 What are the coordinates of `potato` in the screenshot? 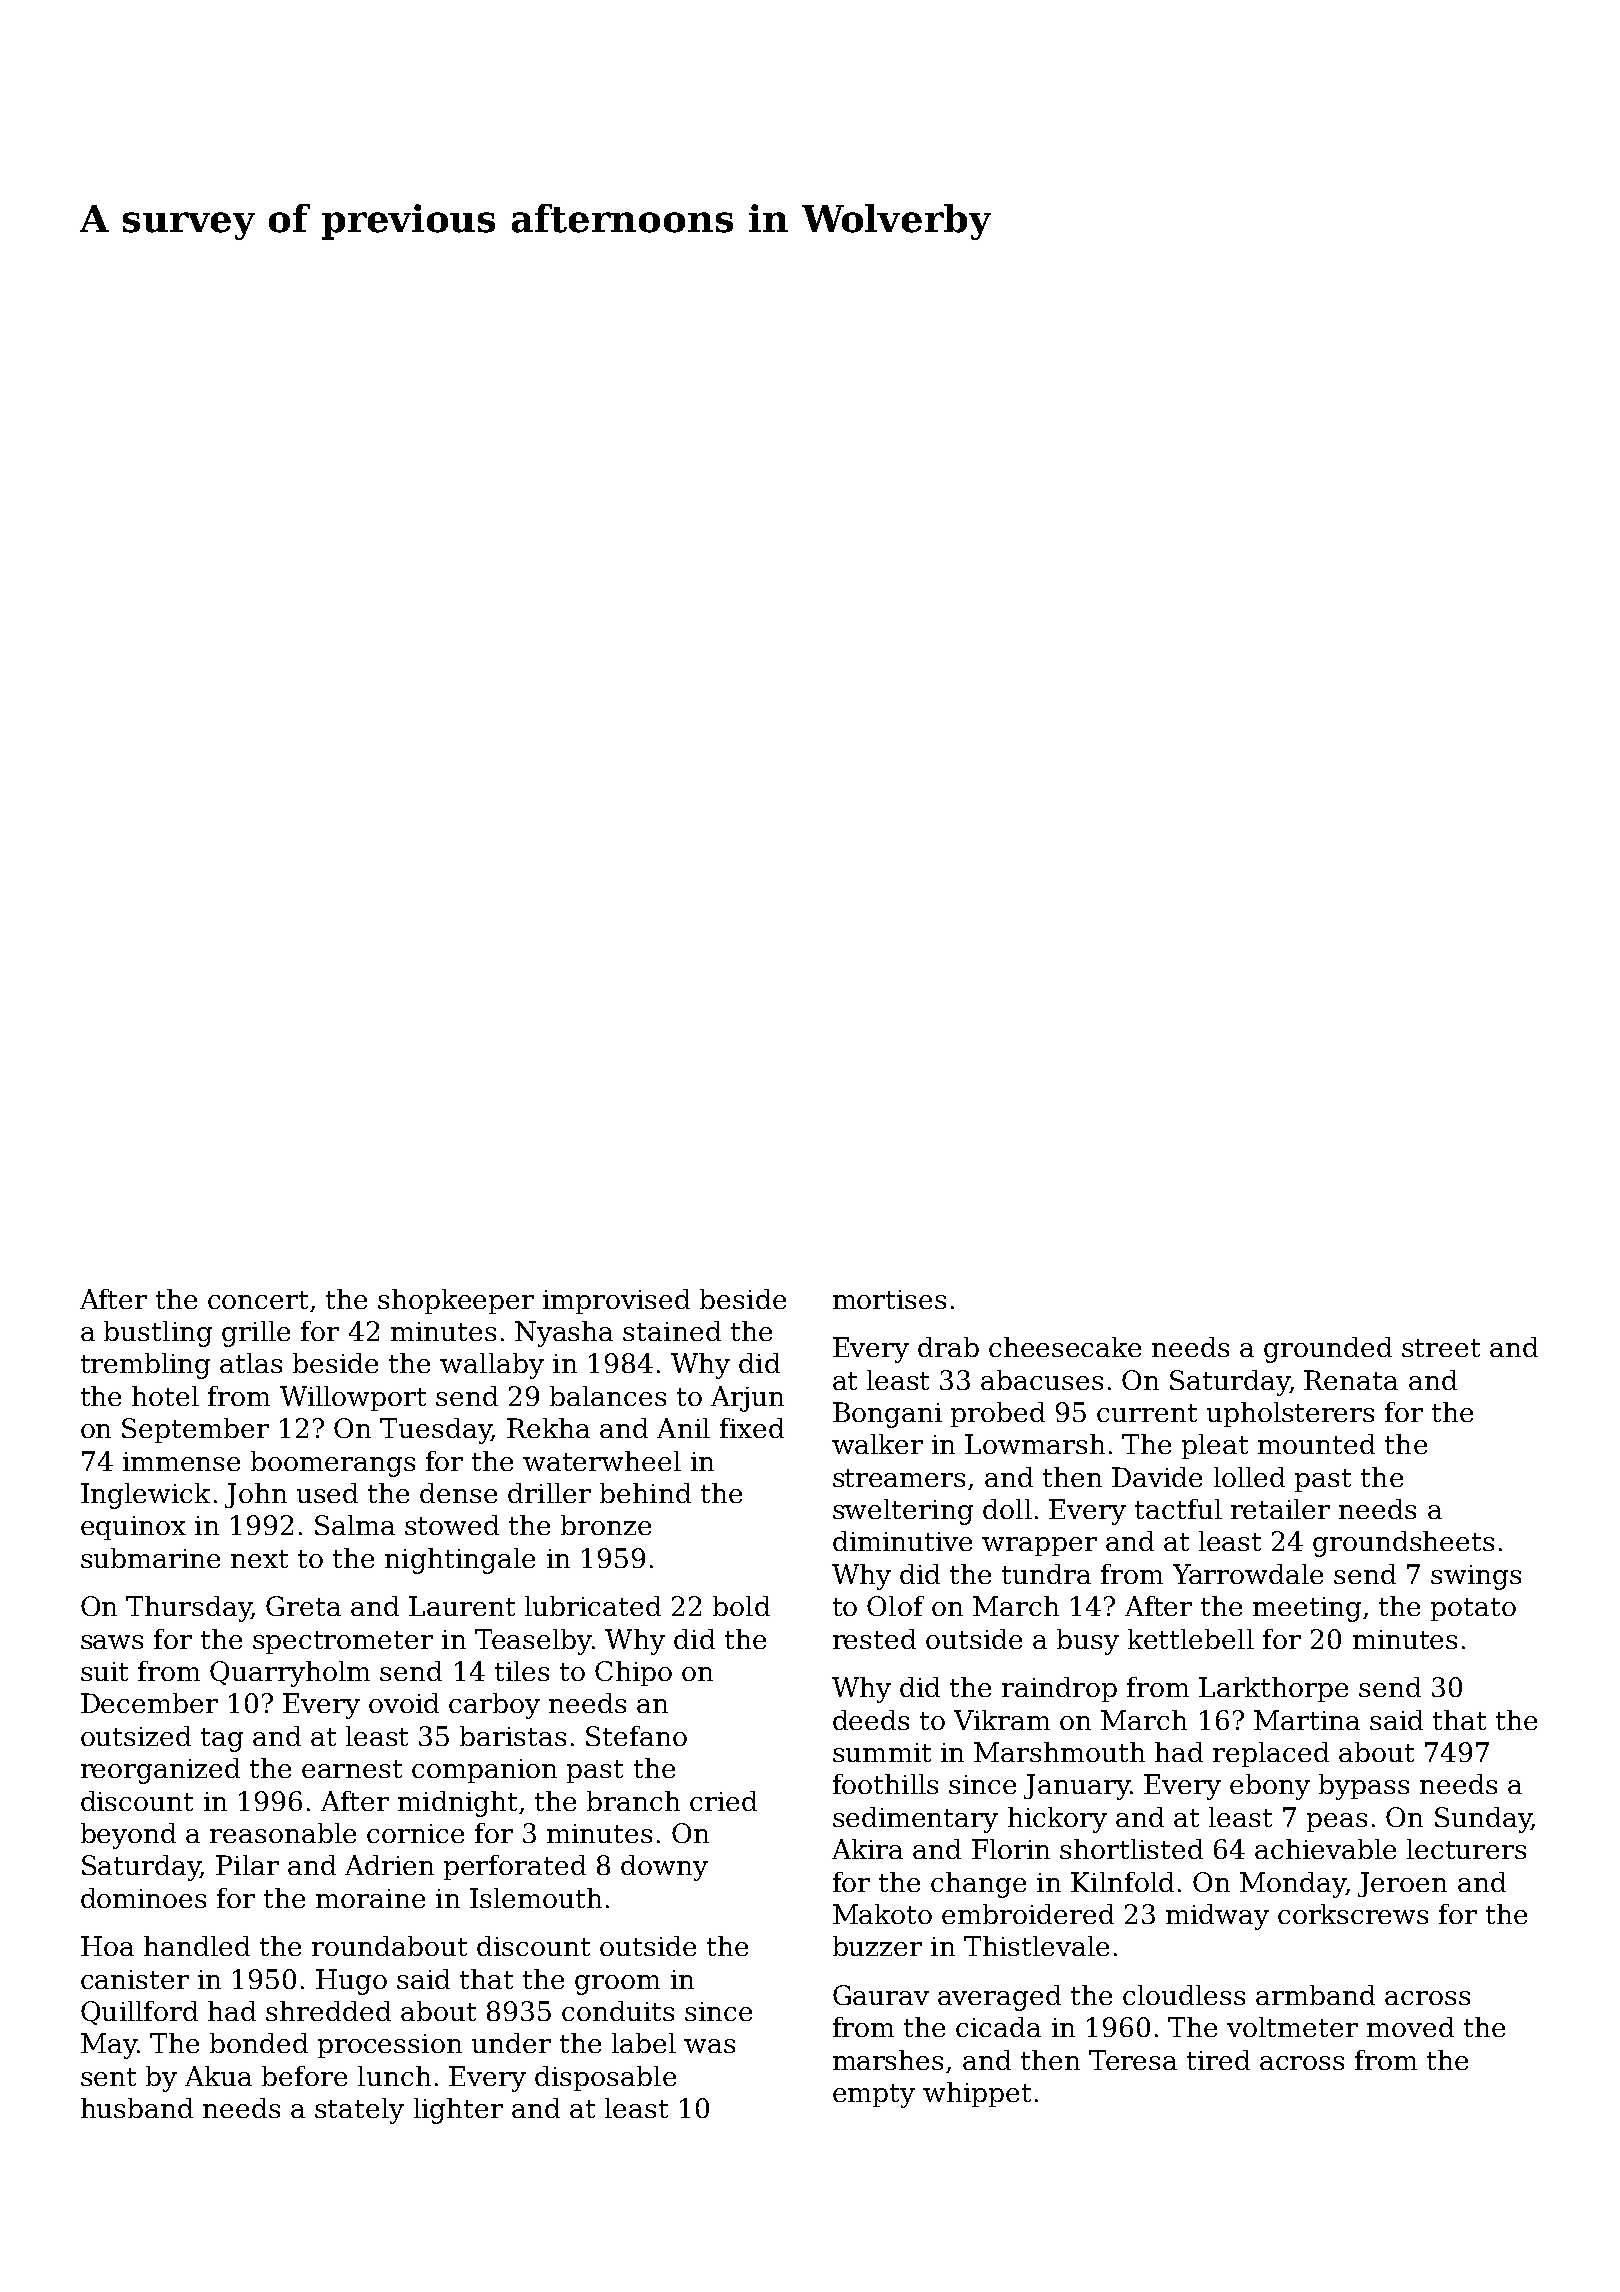 It's located at (1473, 1609).
